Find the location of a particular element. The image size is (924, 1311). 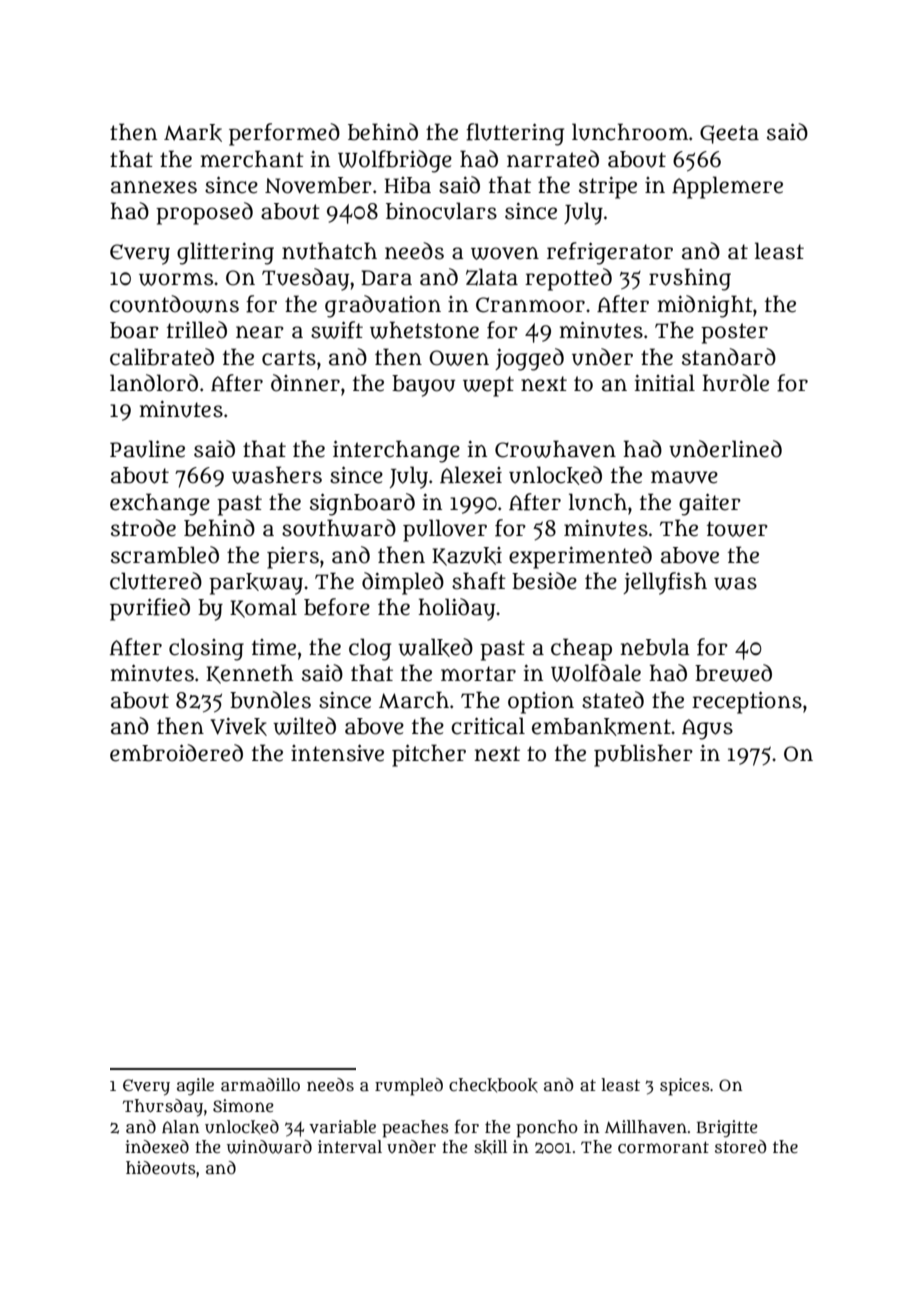

performed is located at coordinates (284, 134).
